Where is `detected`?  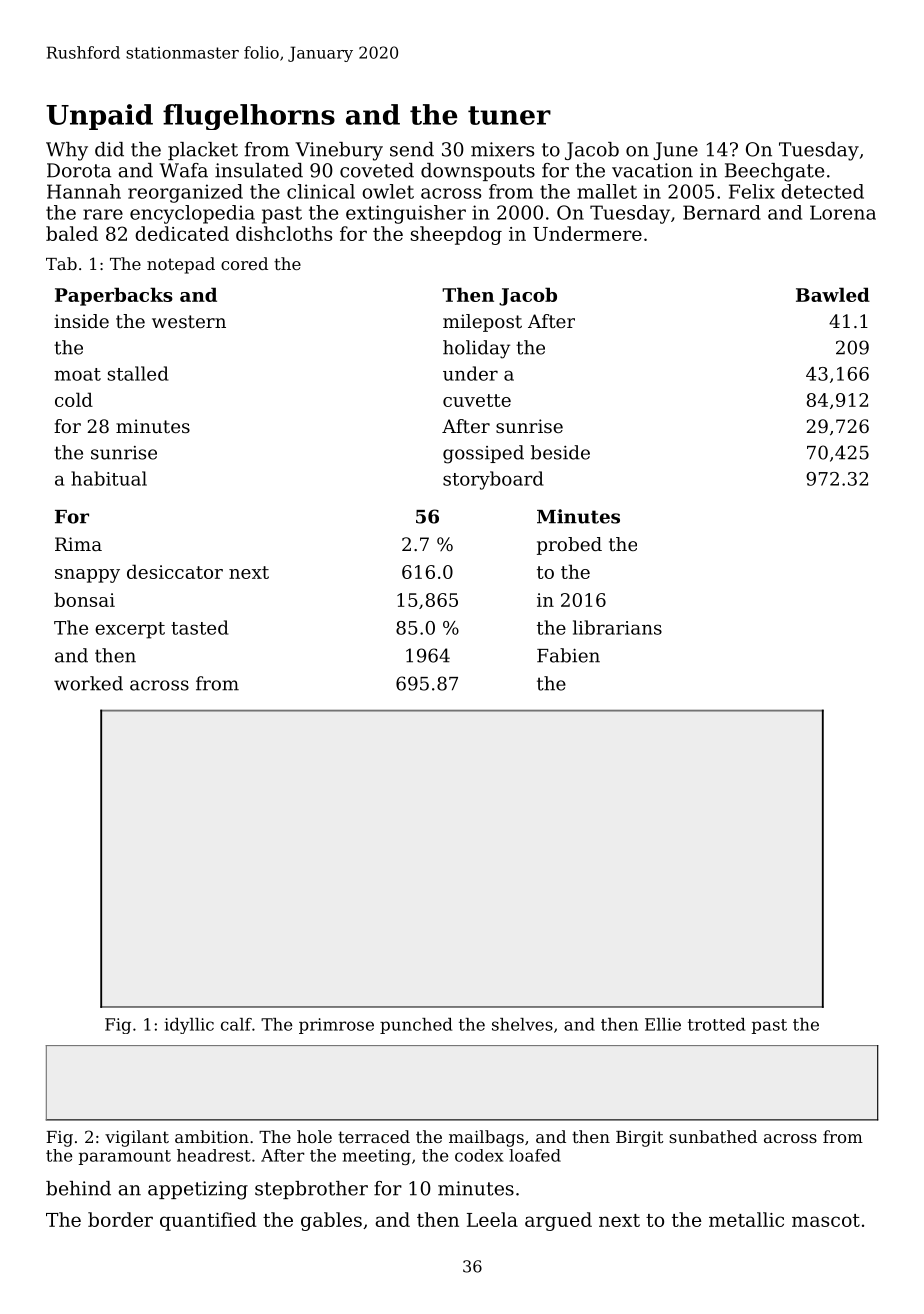
detected is located at coordinates (822, 191).
